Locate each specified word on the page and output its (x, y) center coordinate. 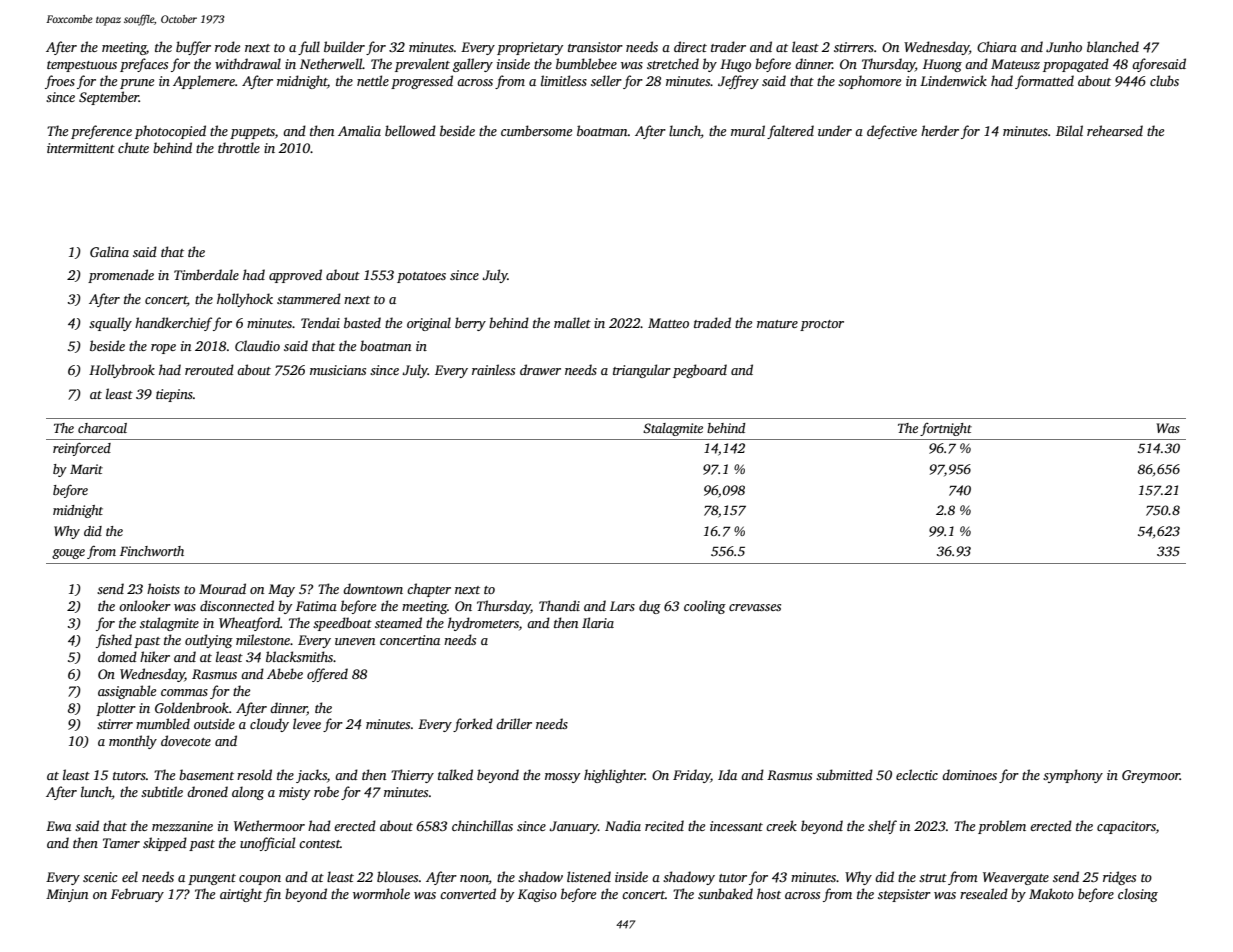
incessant (736, 826)
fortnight (946, 429)
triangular (642, 371)
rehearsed (1115, 130)
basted (362, 322)
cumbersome (536, 130)
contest (319, 844)
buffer (193, 48)
